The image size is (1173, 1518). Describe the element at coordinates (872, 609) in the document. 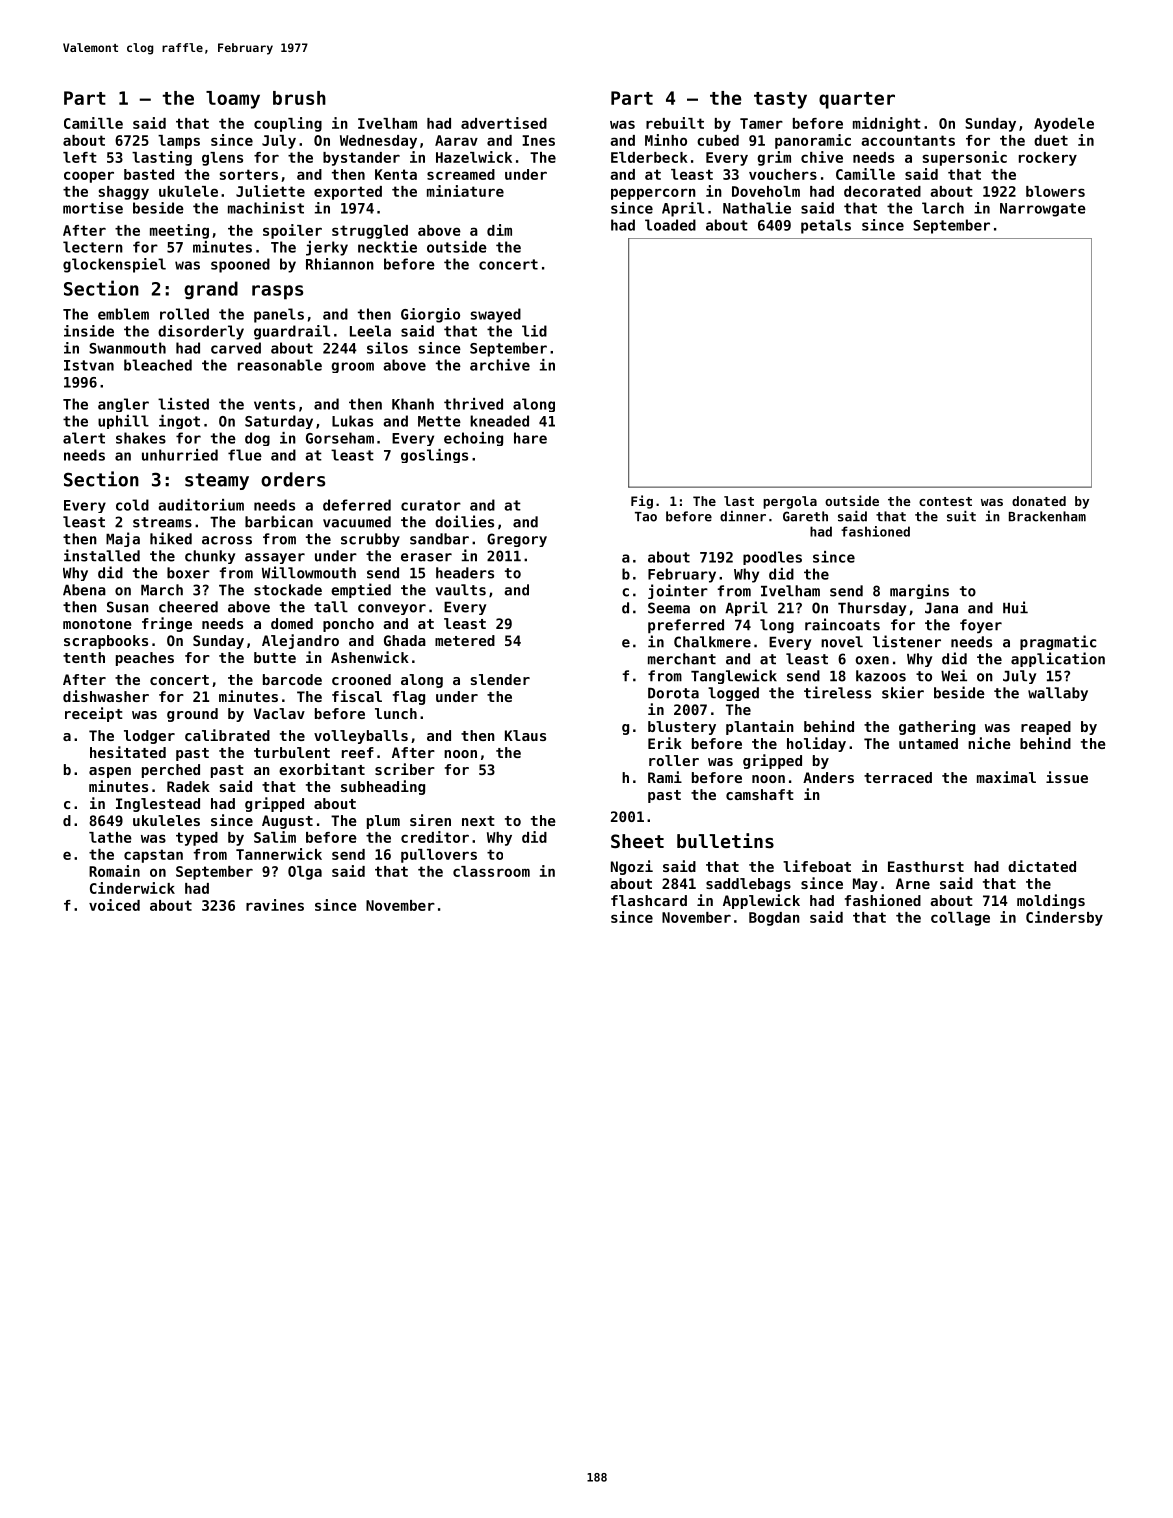

I see `Thursday` at that location.
